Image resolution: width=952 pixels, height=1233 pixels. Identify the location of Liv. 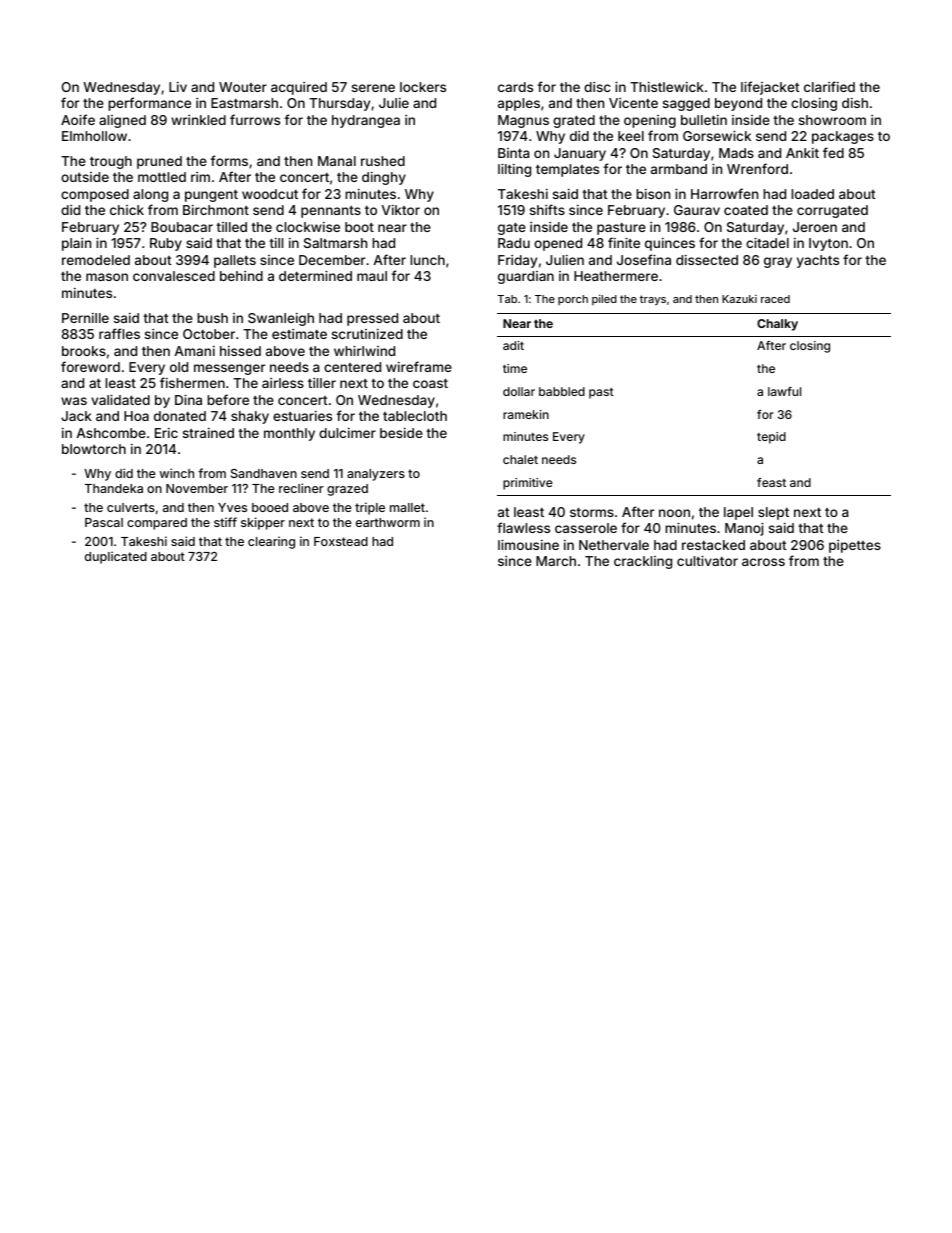
(178, 87).
